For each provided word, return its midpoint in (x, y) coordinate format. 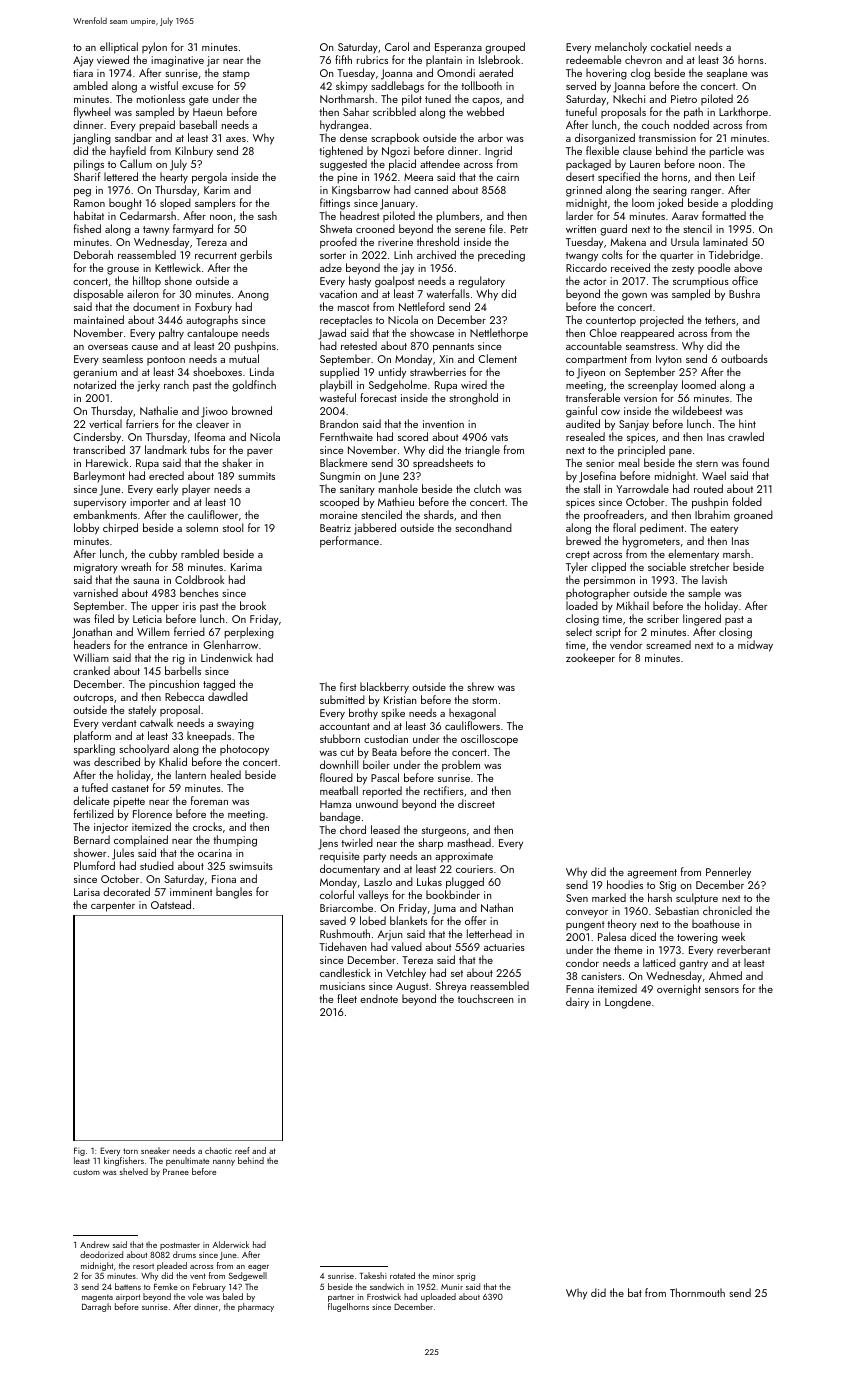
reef (242, 1150)
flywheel (92, 113)
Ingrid (498, 152)
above (748, 267)
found (756, 462)
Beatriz (335, 528)
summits (256, 476)
